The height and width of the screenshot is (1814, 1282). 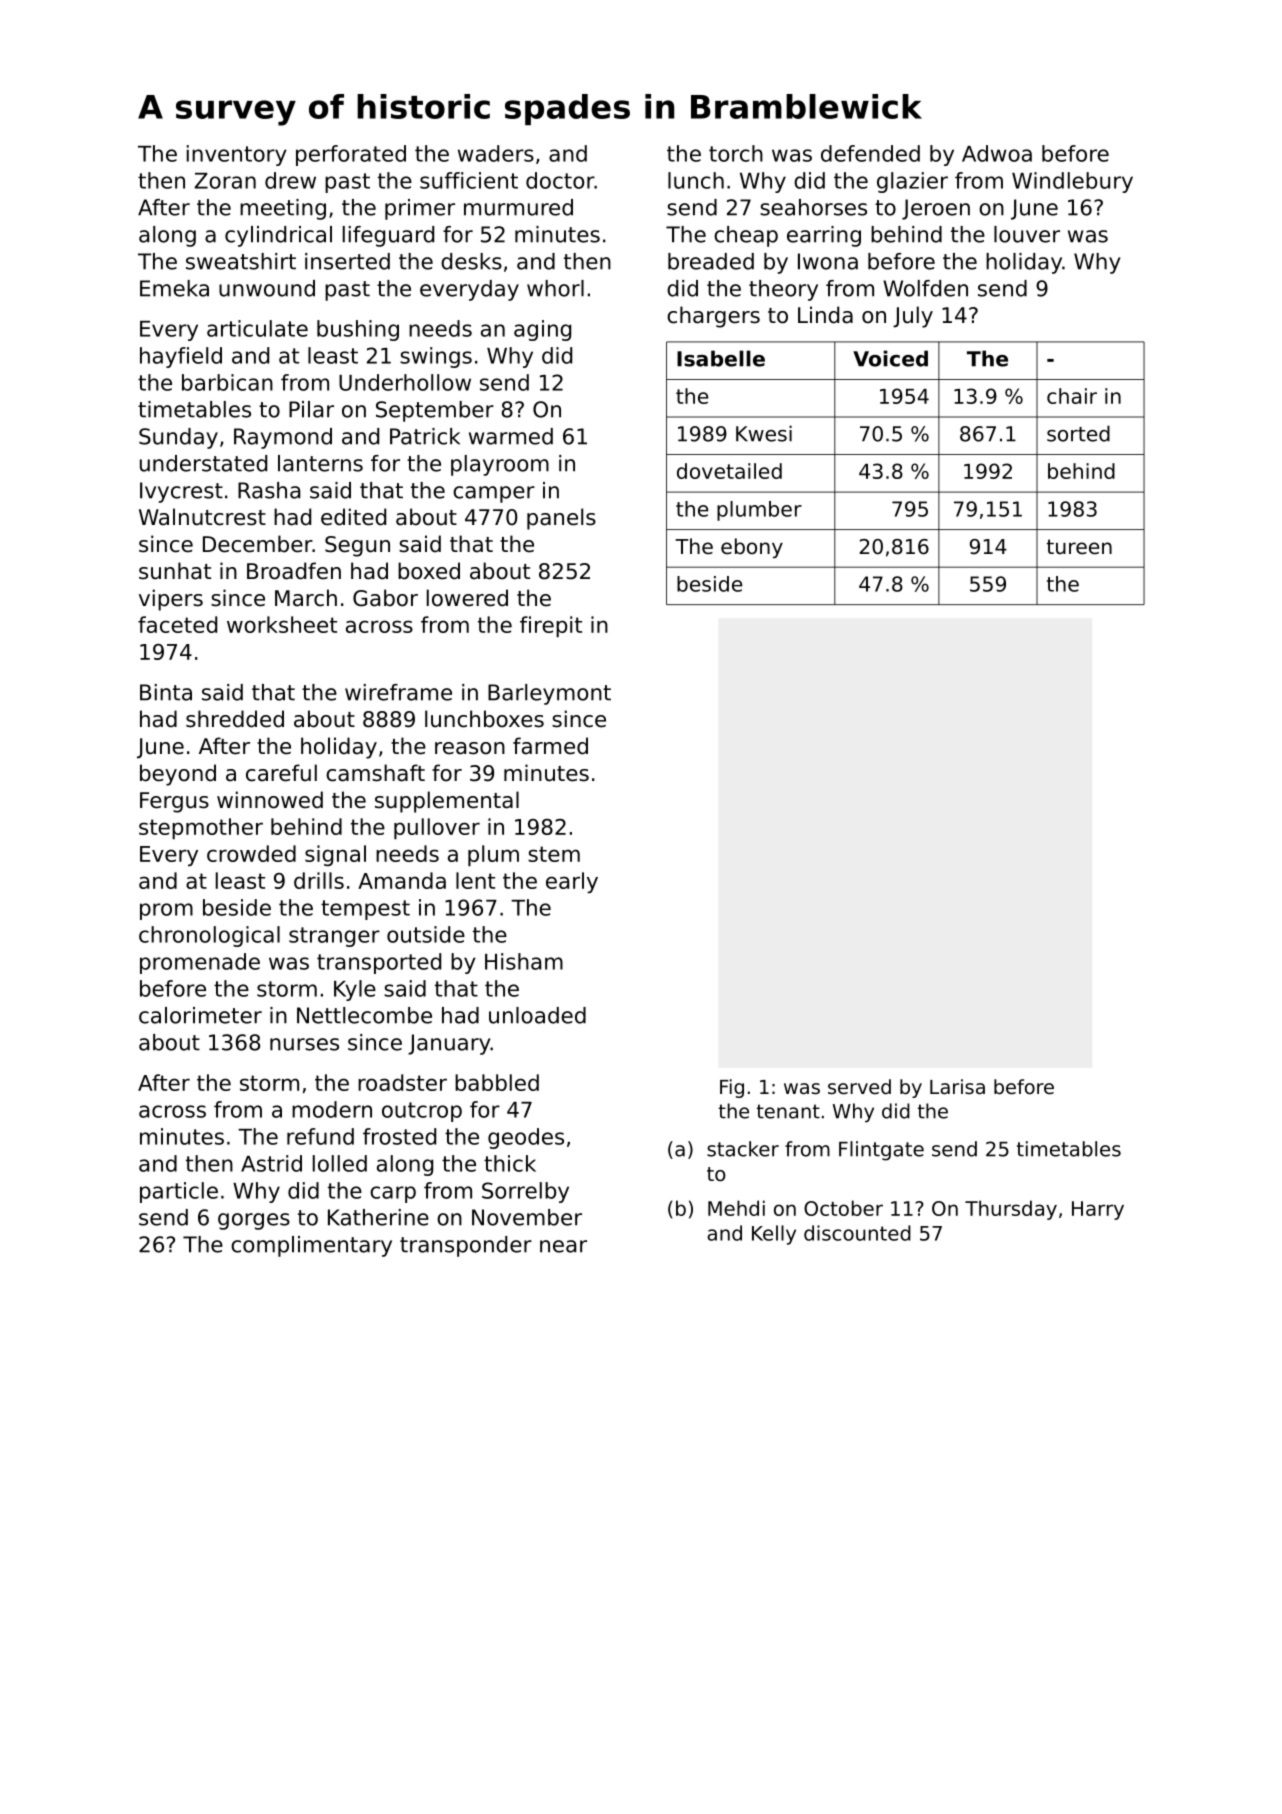 I want to click on tureen, so click(x=1079, y=547).
